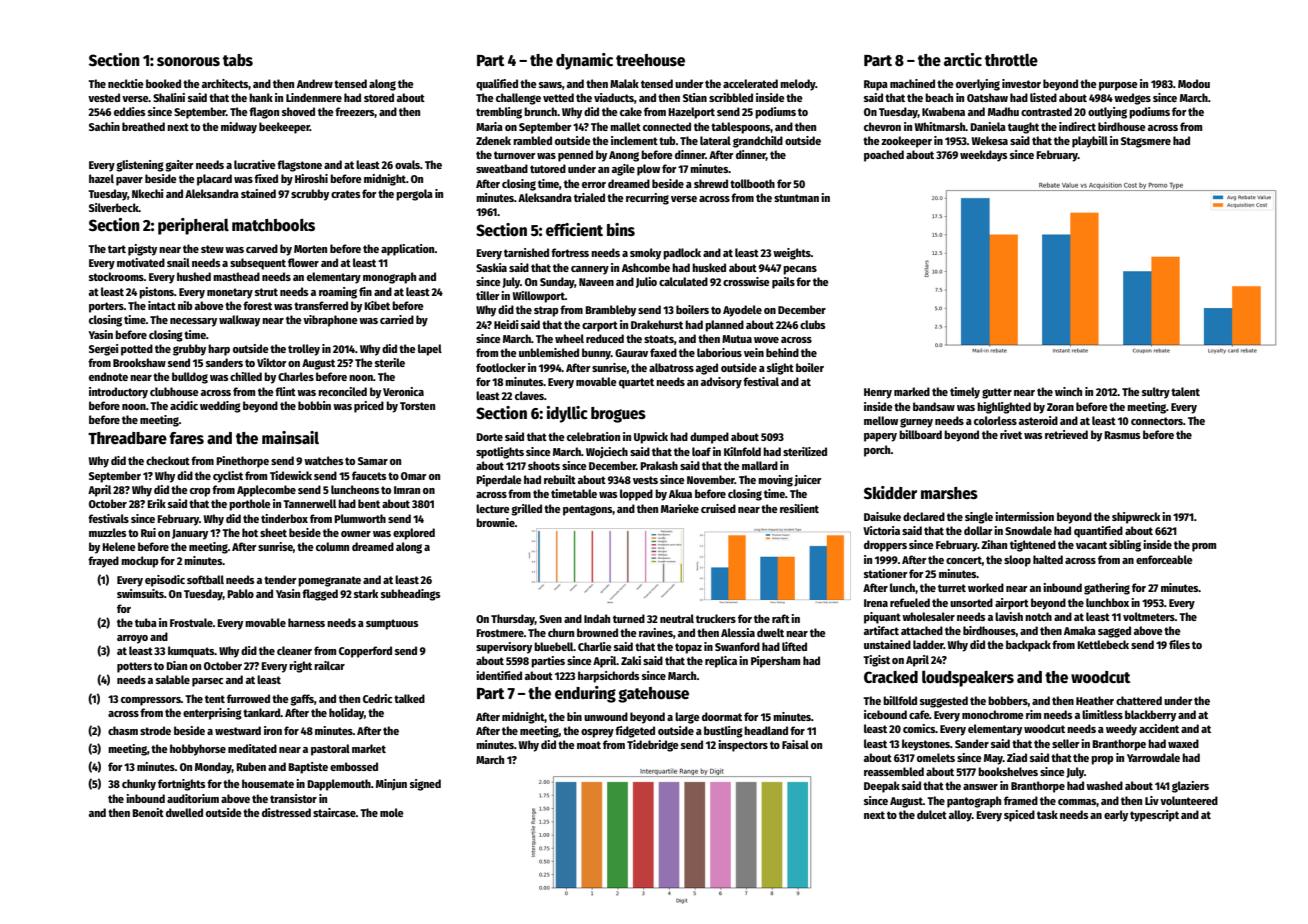 This screenshot has height=924, width=1308. What do you see at coordinates (758, 142) in the screenshot?
I see `grandchild` at bounding box center [758, 142].
